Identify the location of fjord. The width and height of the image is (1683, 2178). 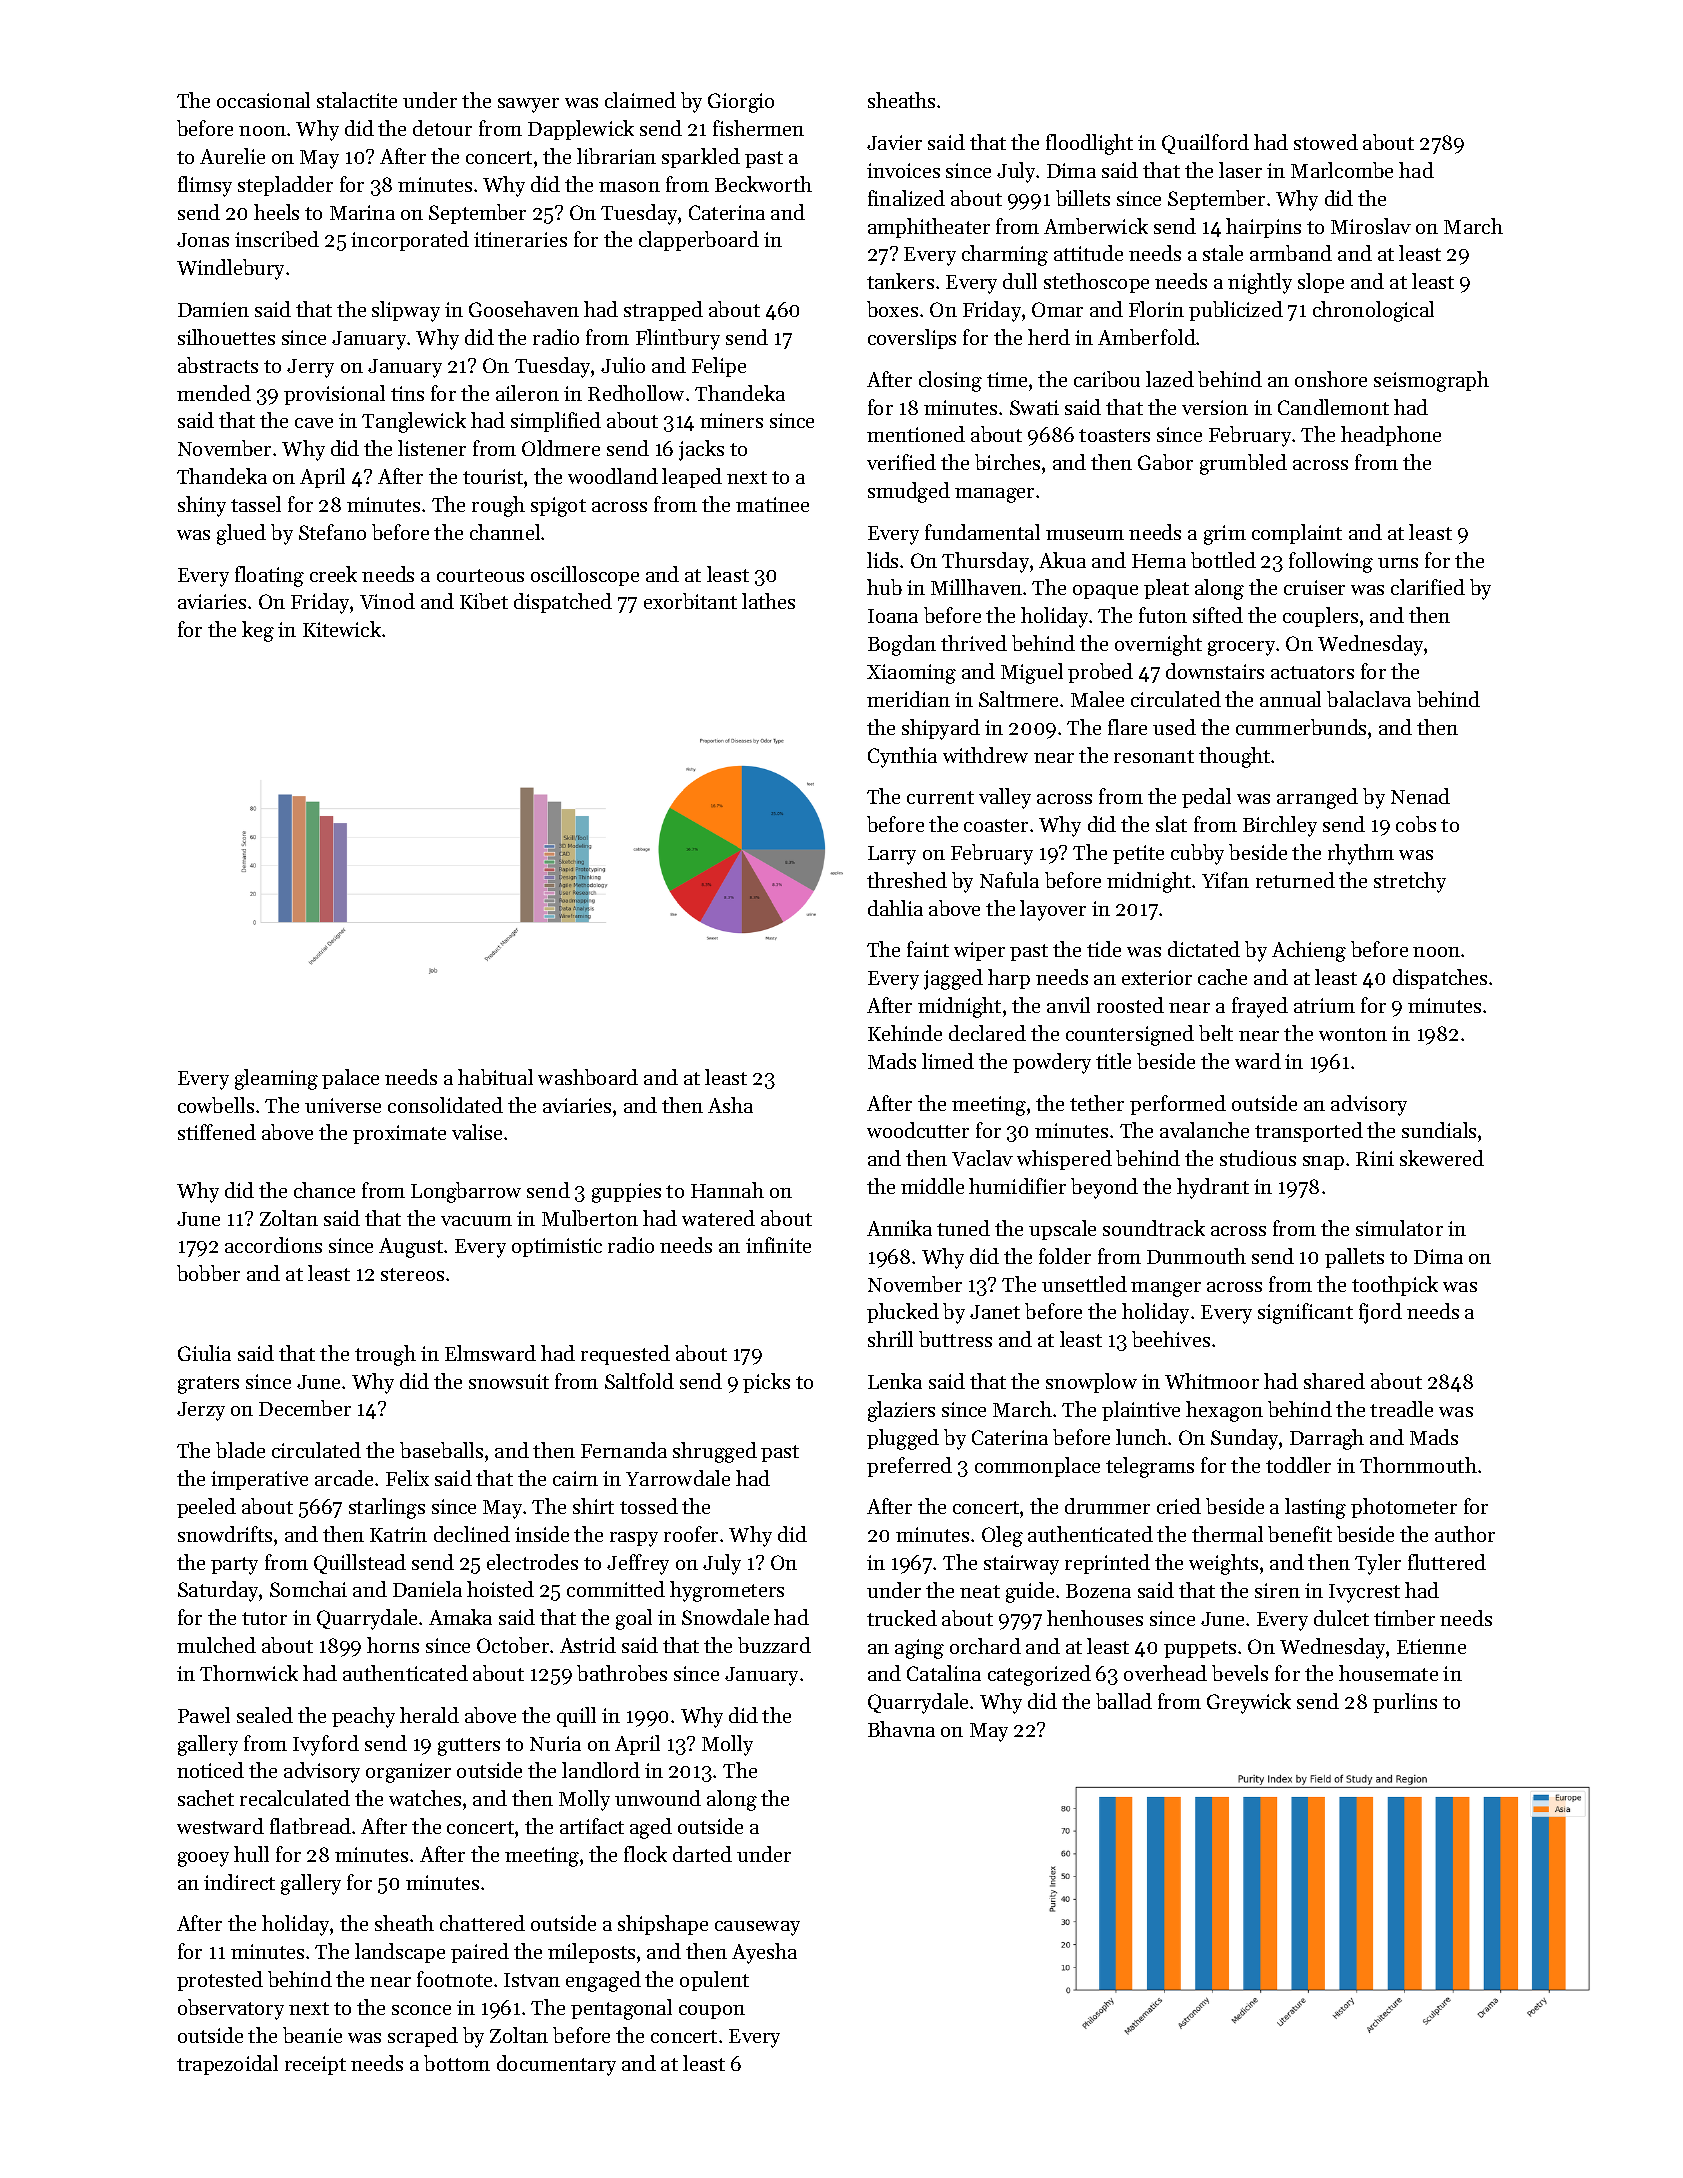
(1380, 1313).
